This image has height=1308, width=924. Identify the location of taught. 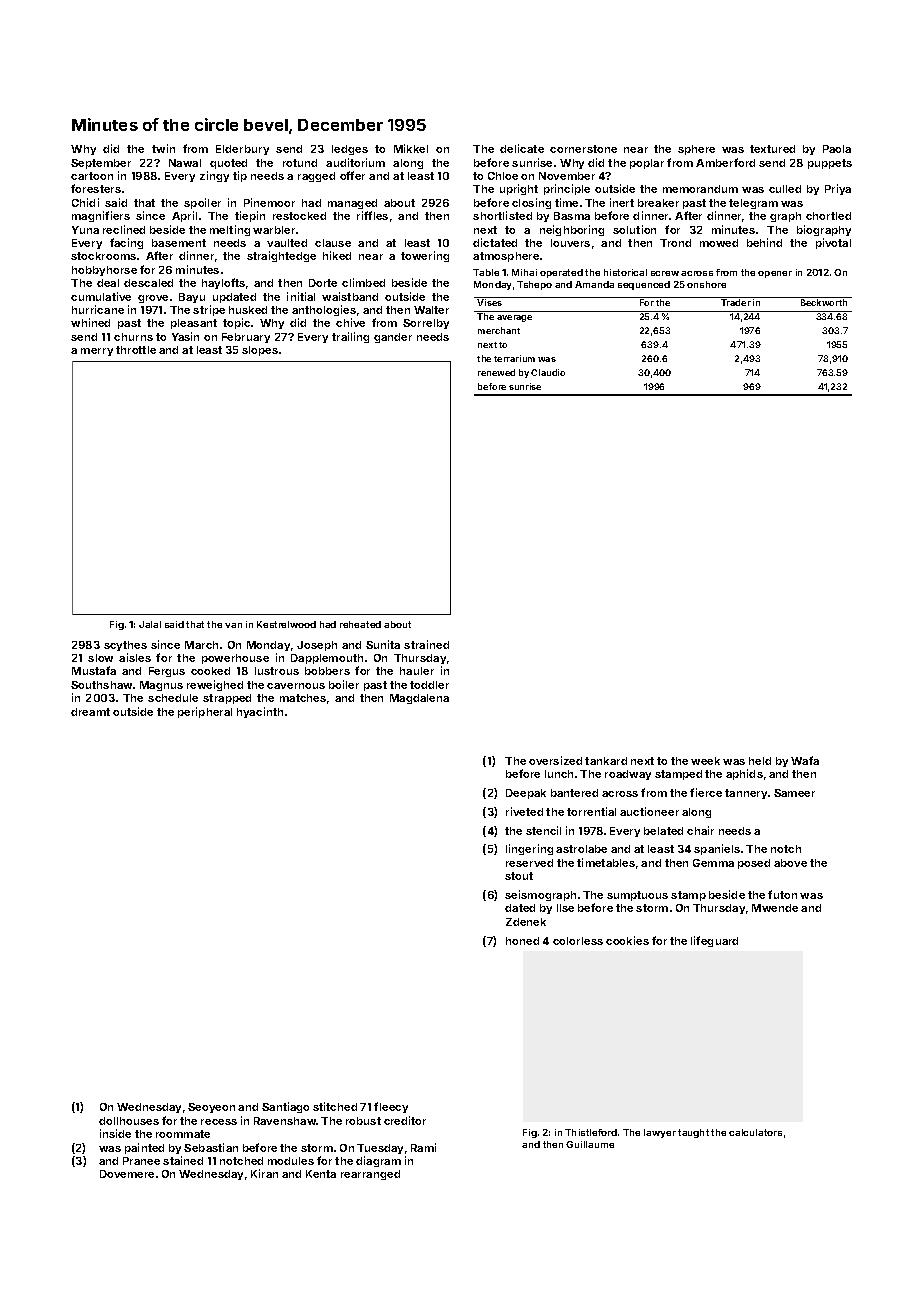
(693, 1133).
